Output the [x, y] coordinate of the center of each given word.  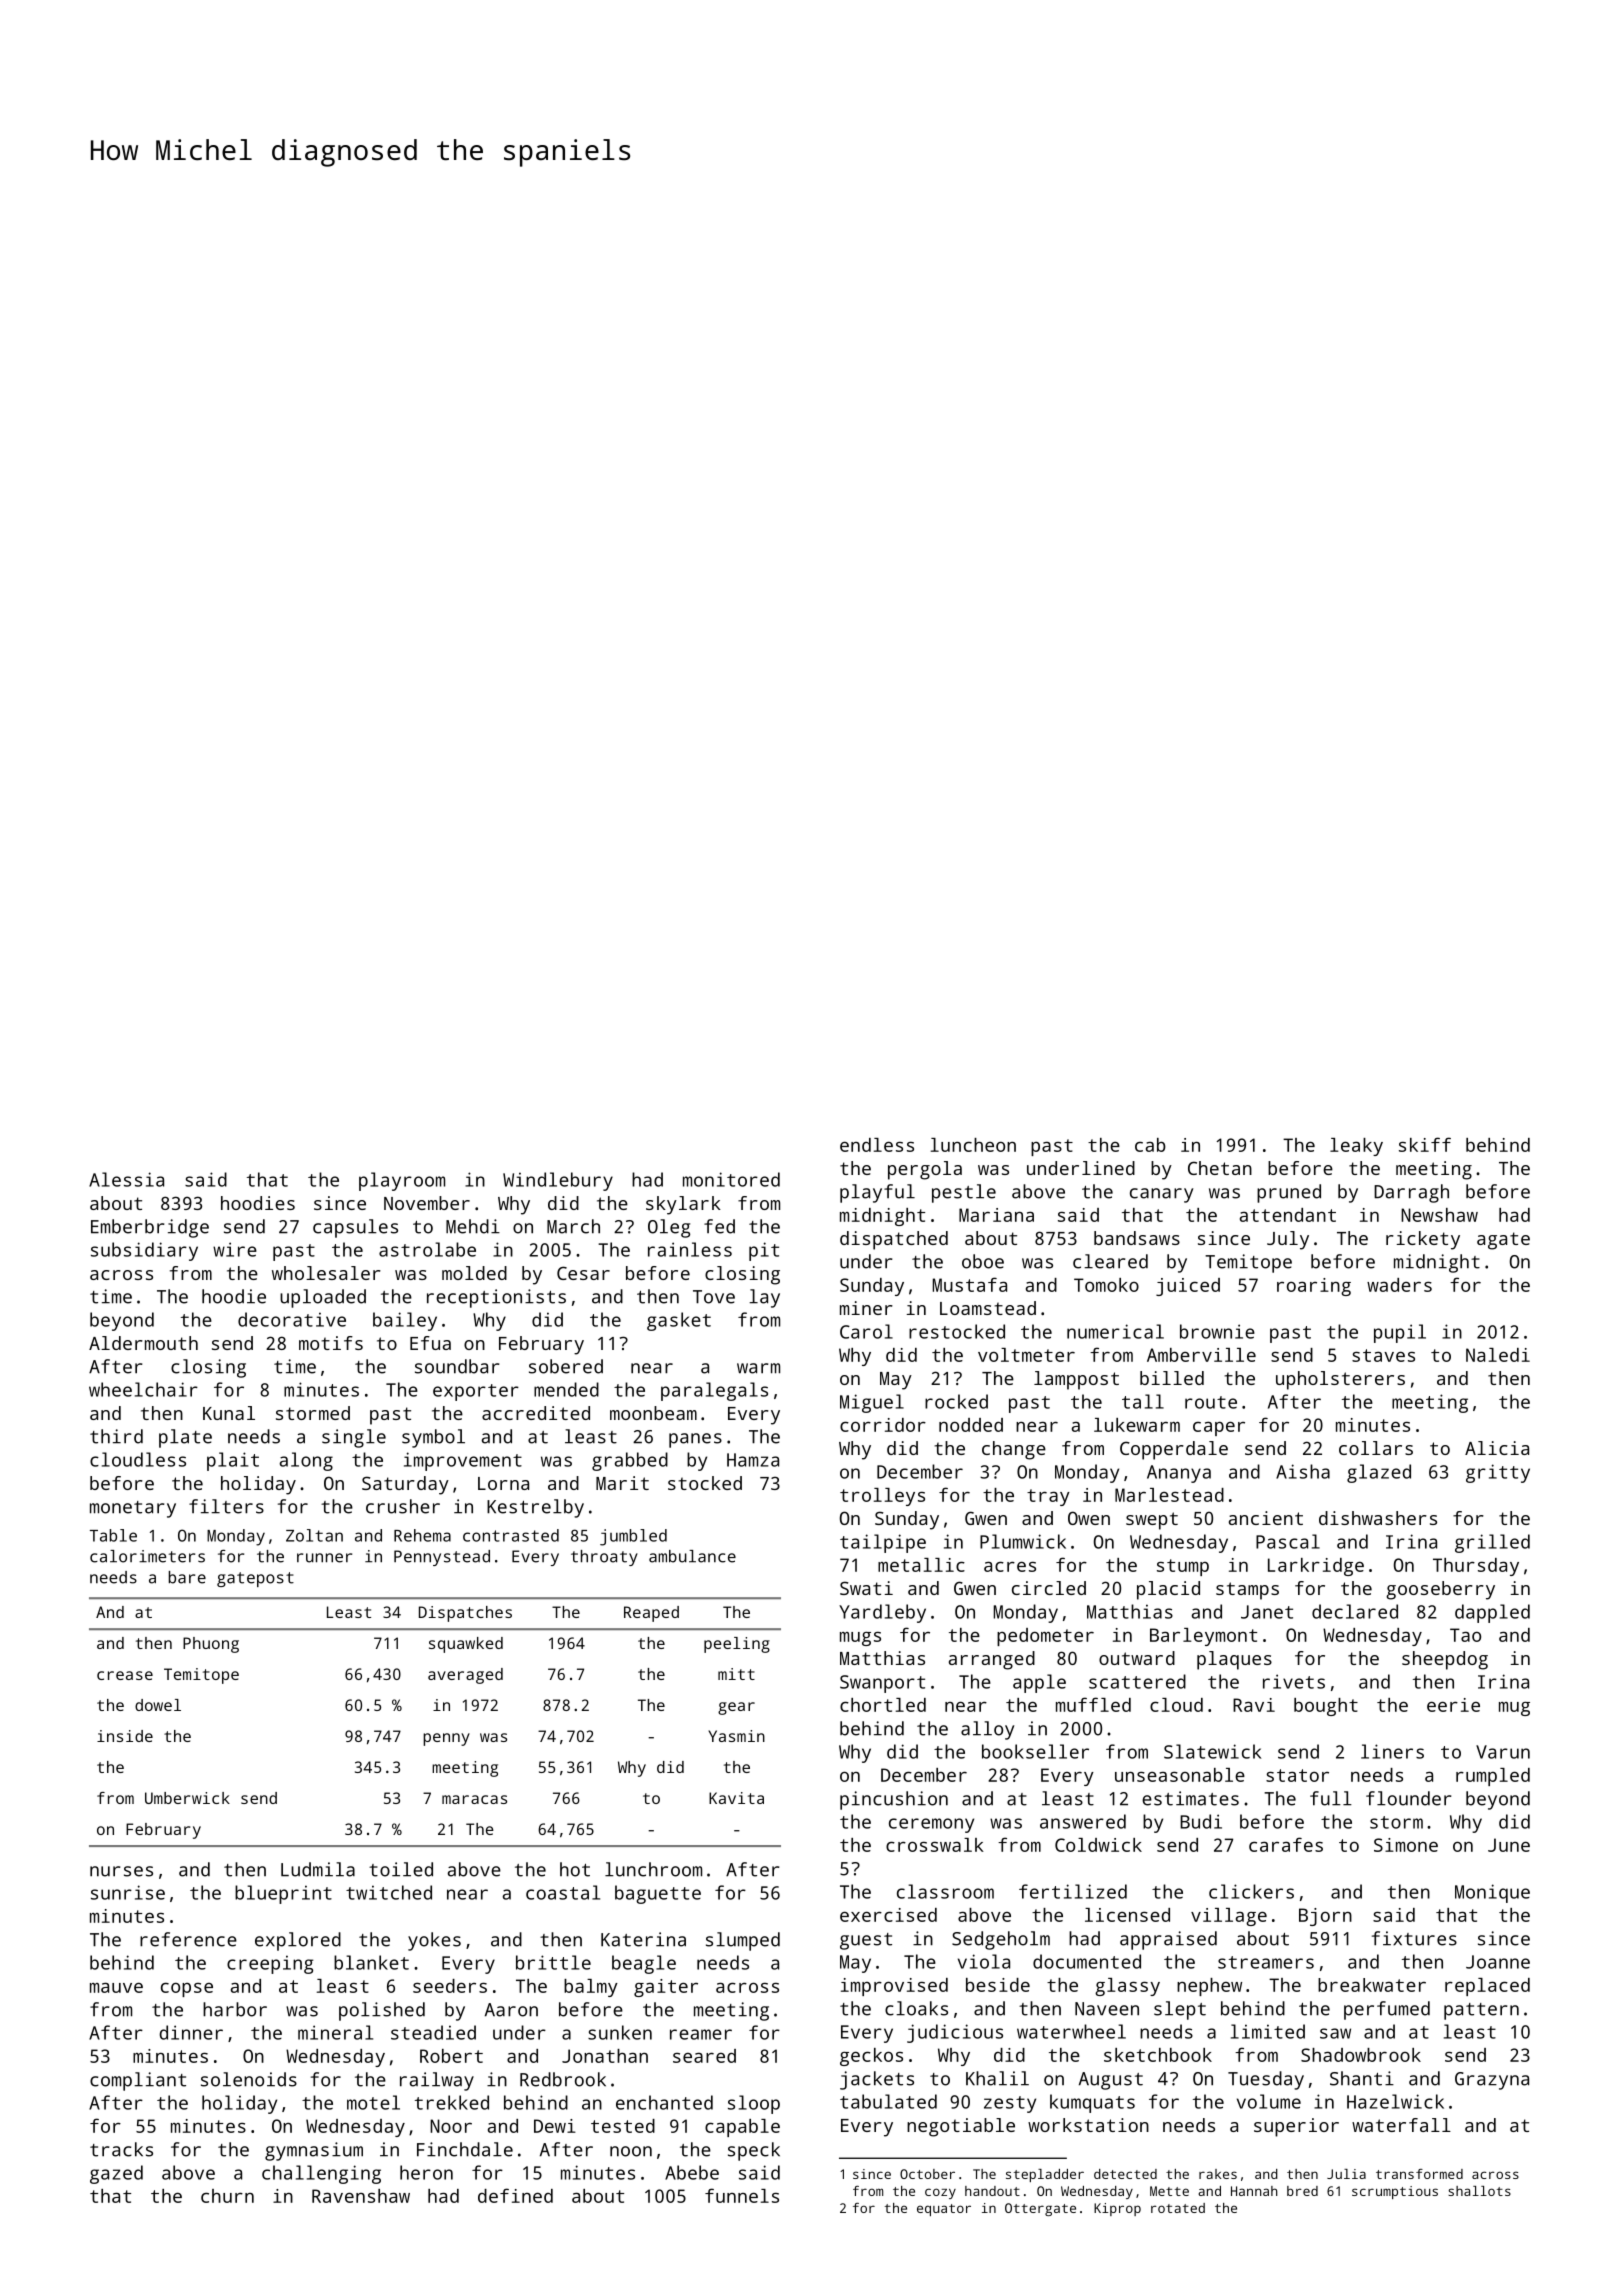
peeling [737, 1645]
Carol [866, 1331]
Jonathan [605, 2056]
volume [1269, 2101]
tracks [121, 2149]
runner [324, 1558]
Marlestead [1169, 1495]
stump [1183, 1567]
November [427, 1203]
